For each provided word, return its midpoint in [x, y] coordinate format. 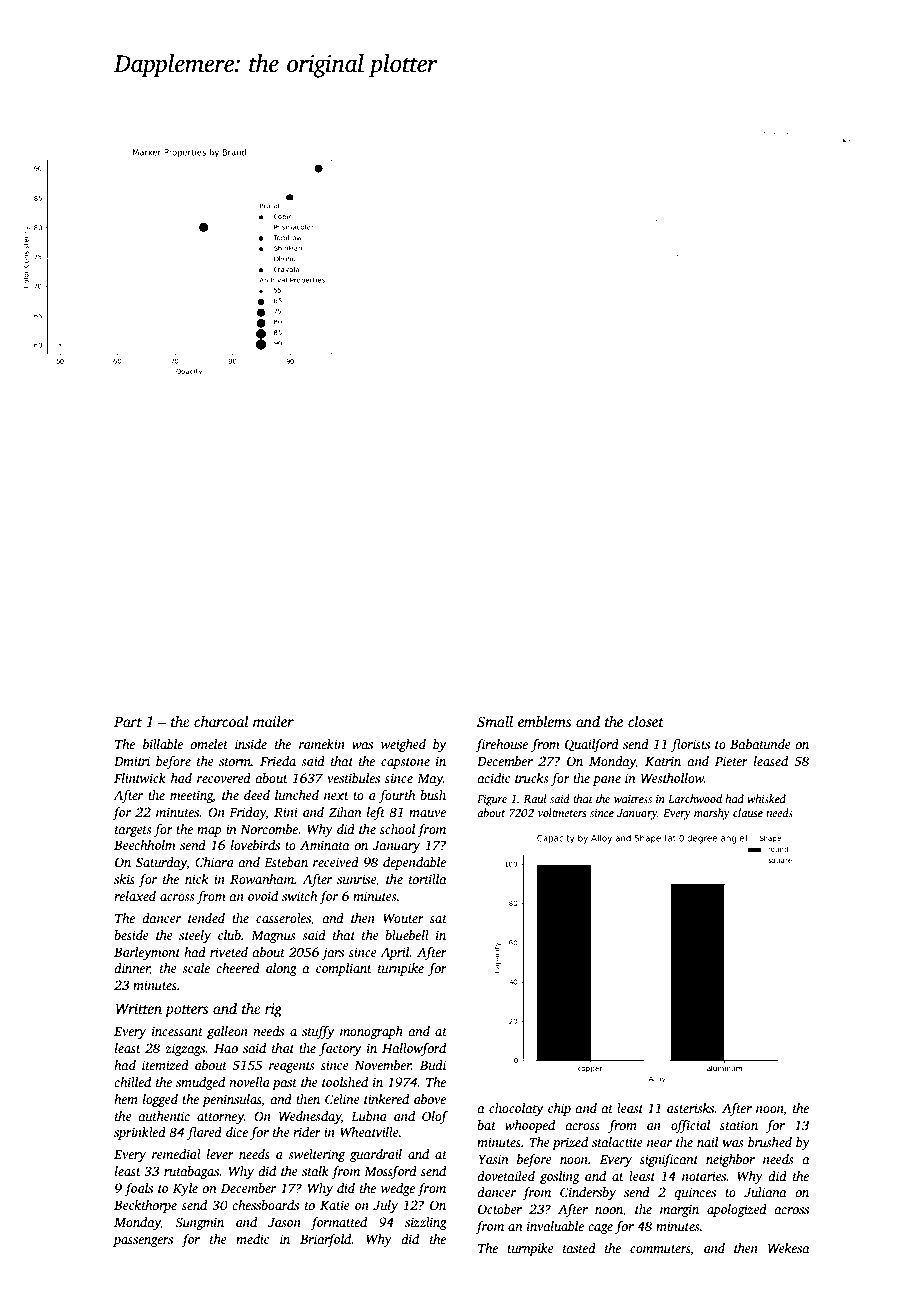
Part [128, 721]
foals [138, 1189]
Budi [433, 1065]
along [281, 969]
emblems [545, 721]
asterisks [691, 1108]
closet [646, 721]
